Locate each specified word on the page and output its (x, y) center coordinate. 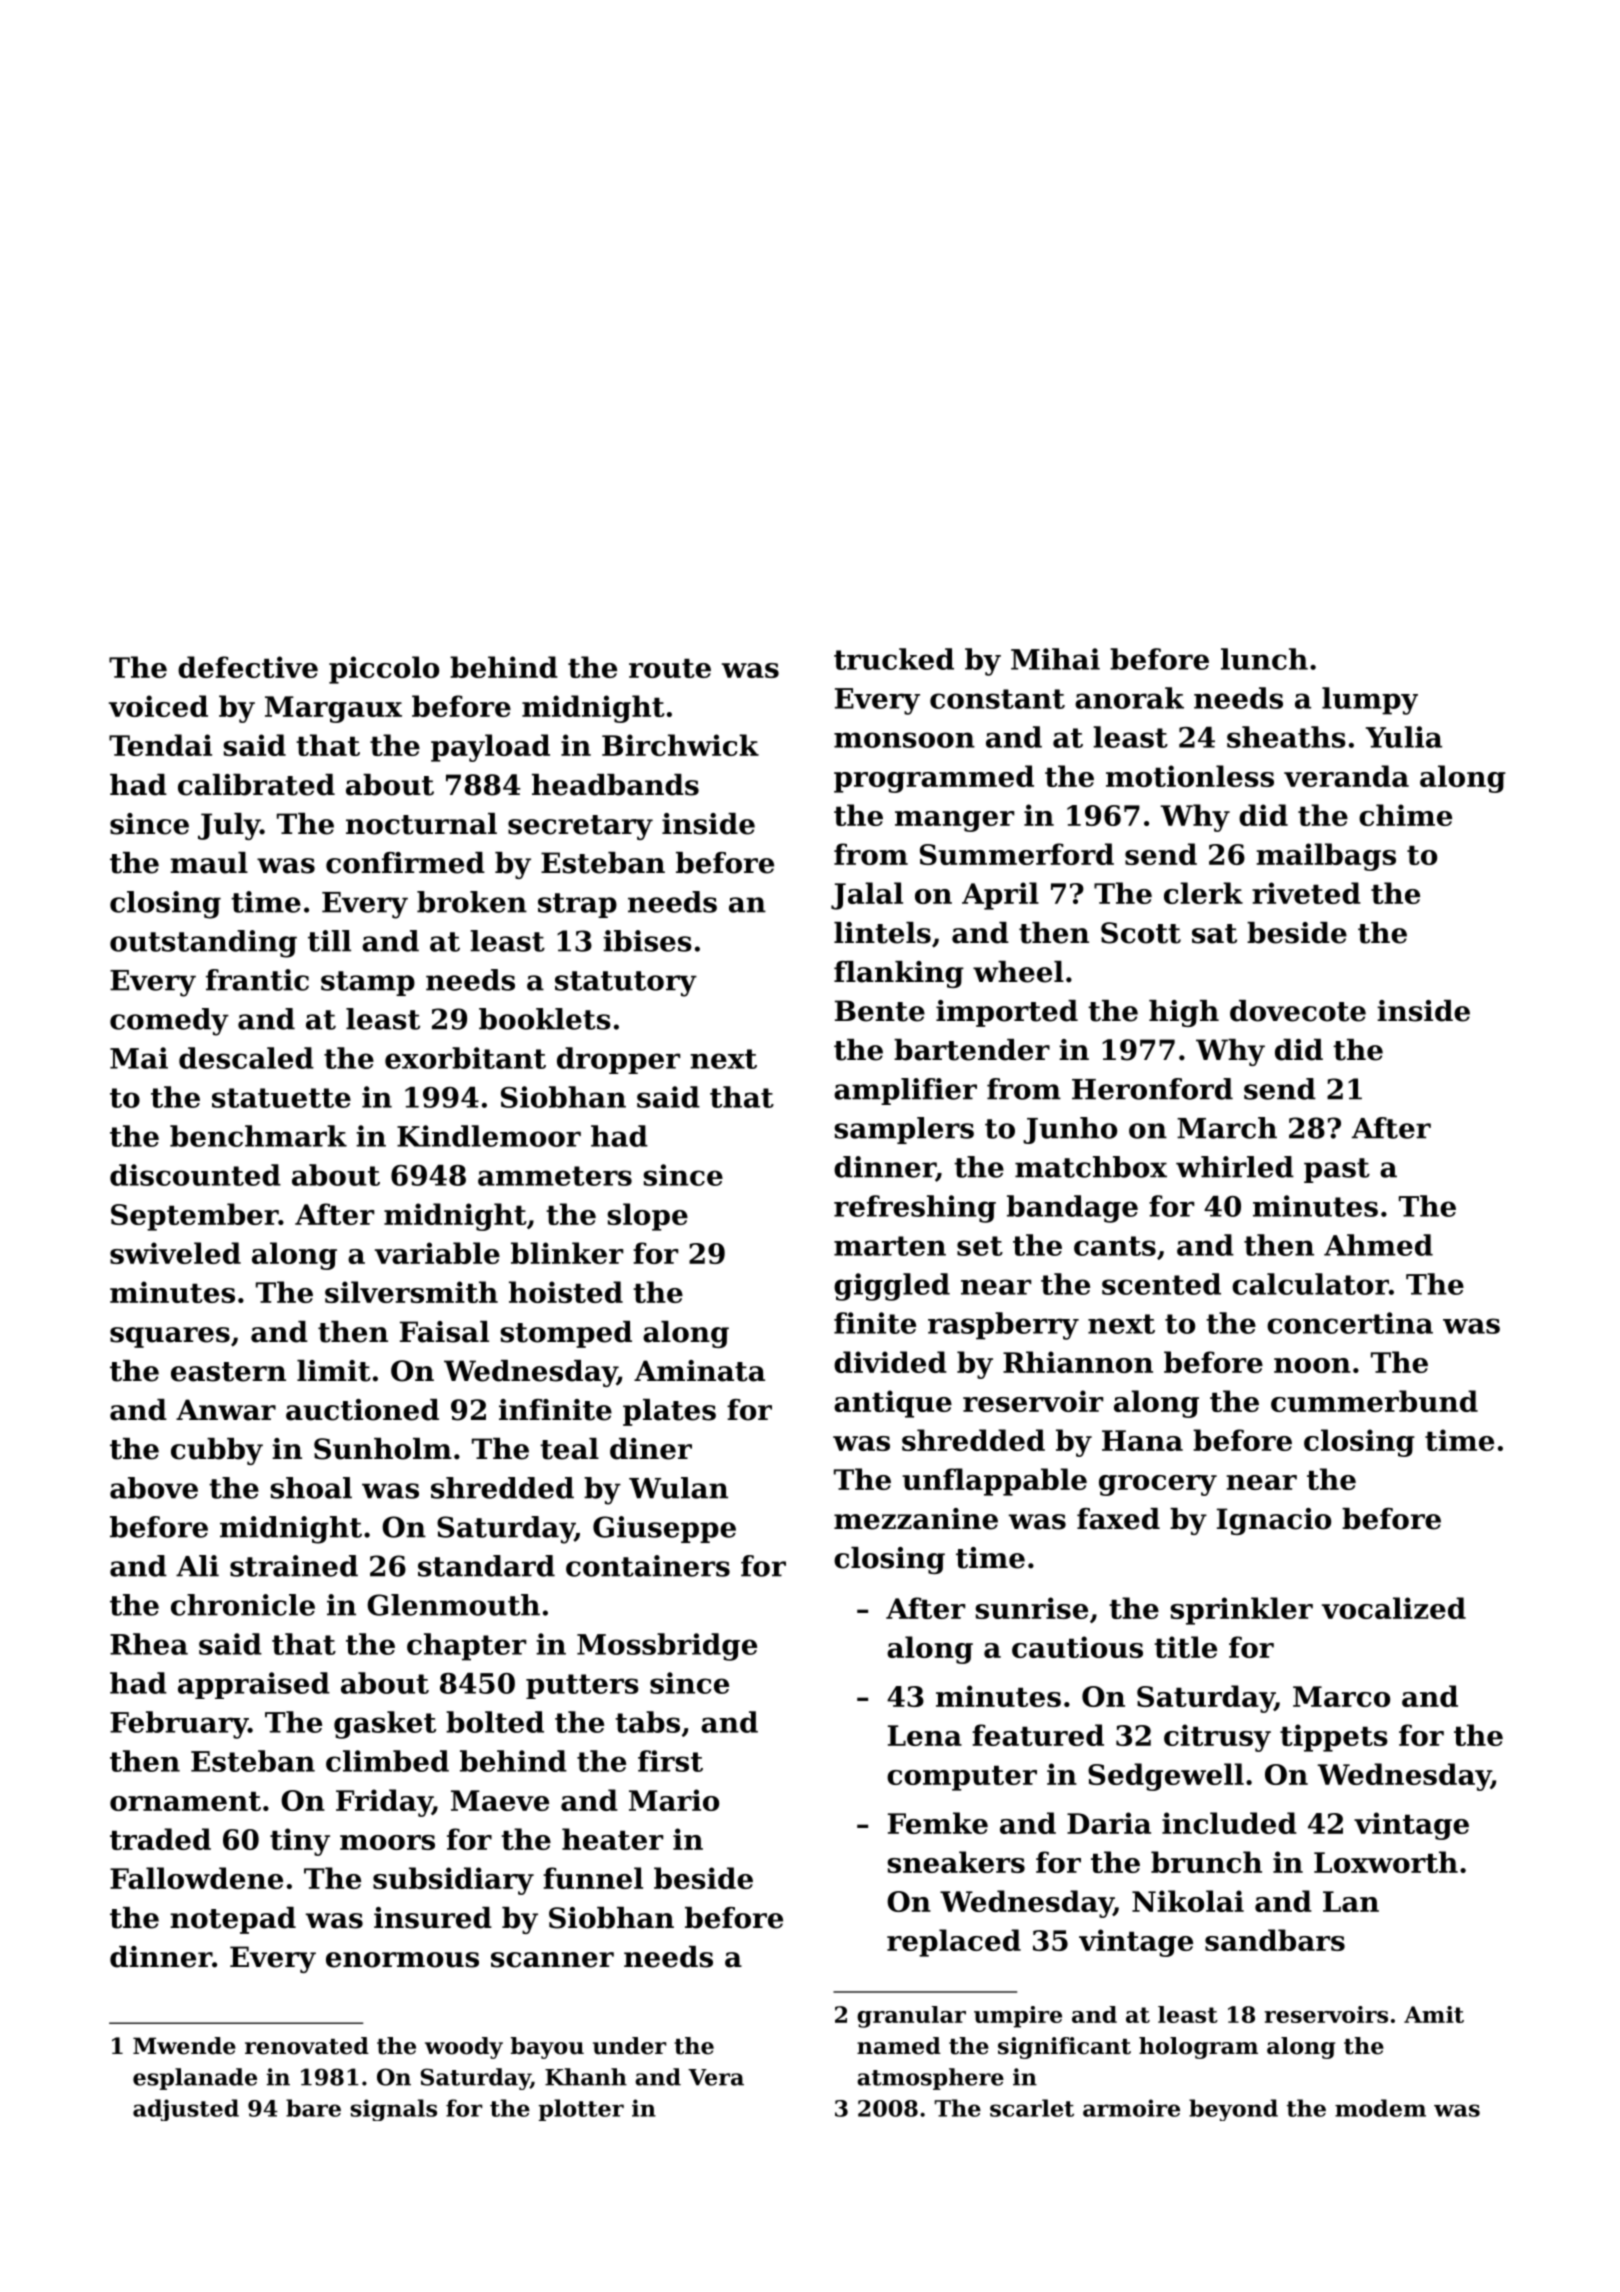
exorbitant (465, 1058)
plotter (581, 2110)
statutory (626, 984)
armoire (1131, 2108)
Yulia (1404, 737)
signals (393, 2110)
